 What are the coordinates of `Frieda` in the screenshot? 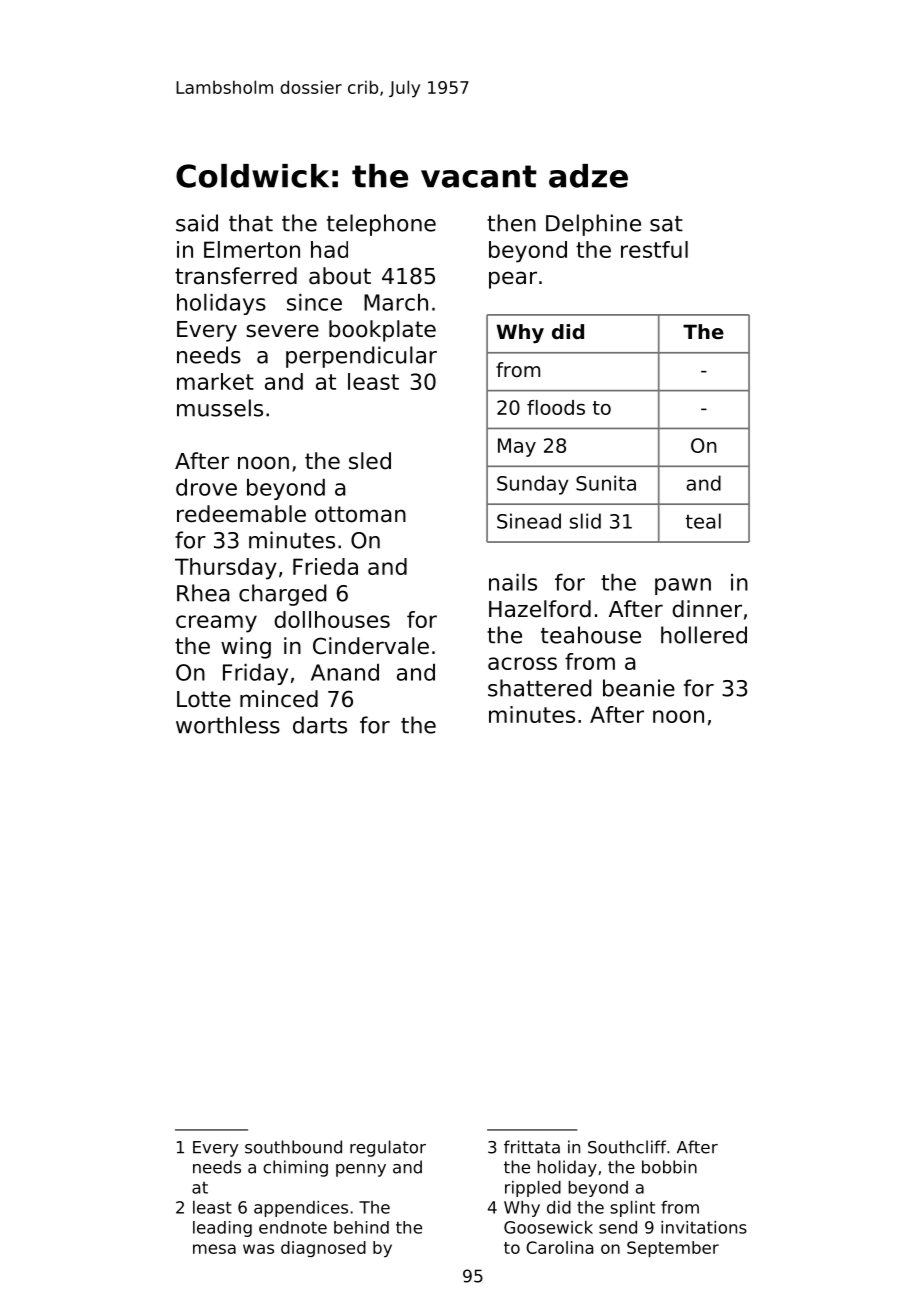 It's located at (325, 566).
